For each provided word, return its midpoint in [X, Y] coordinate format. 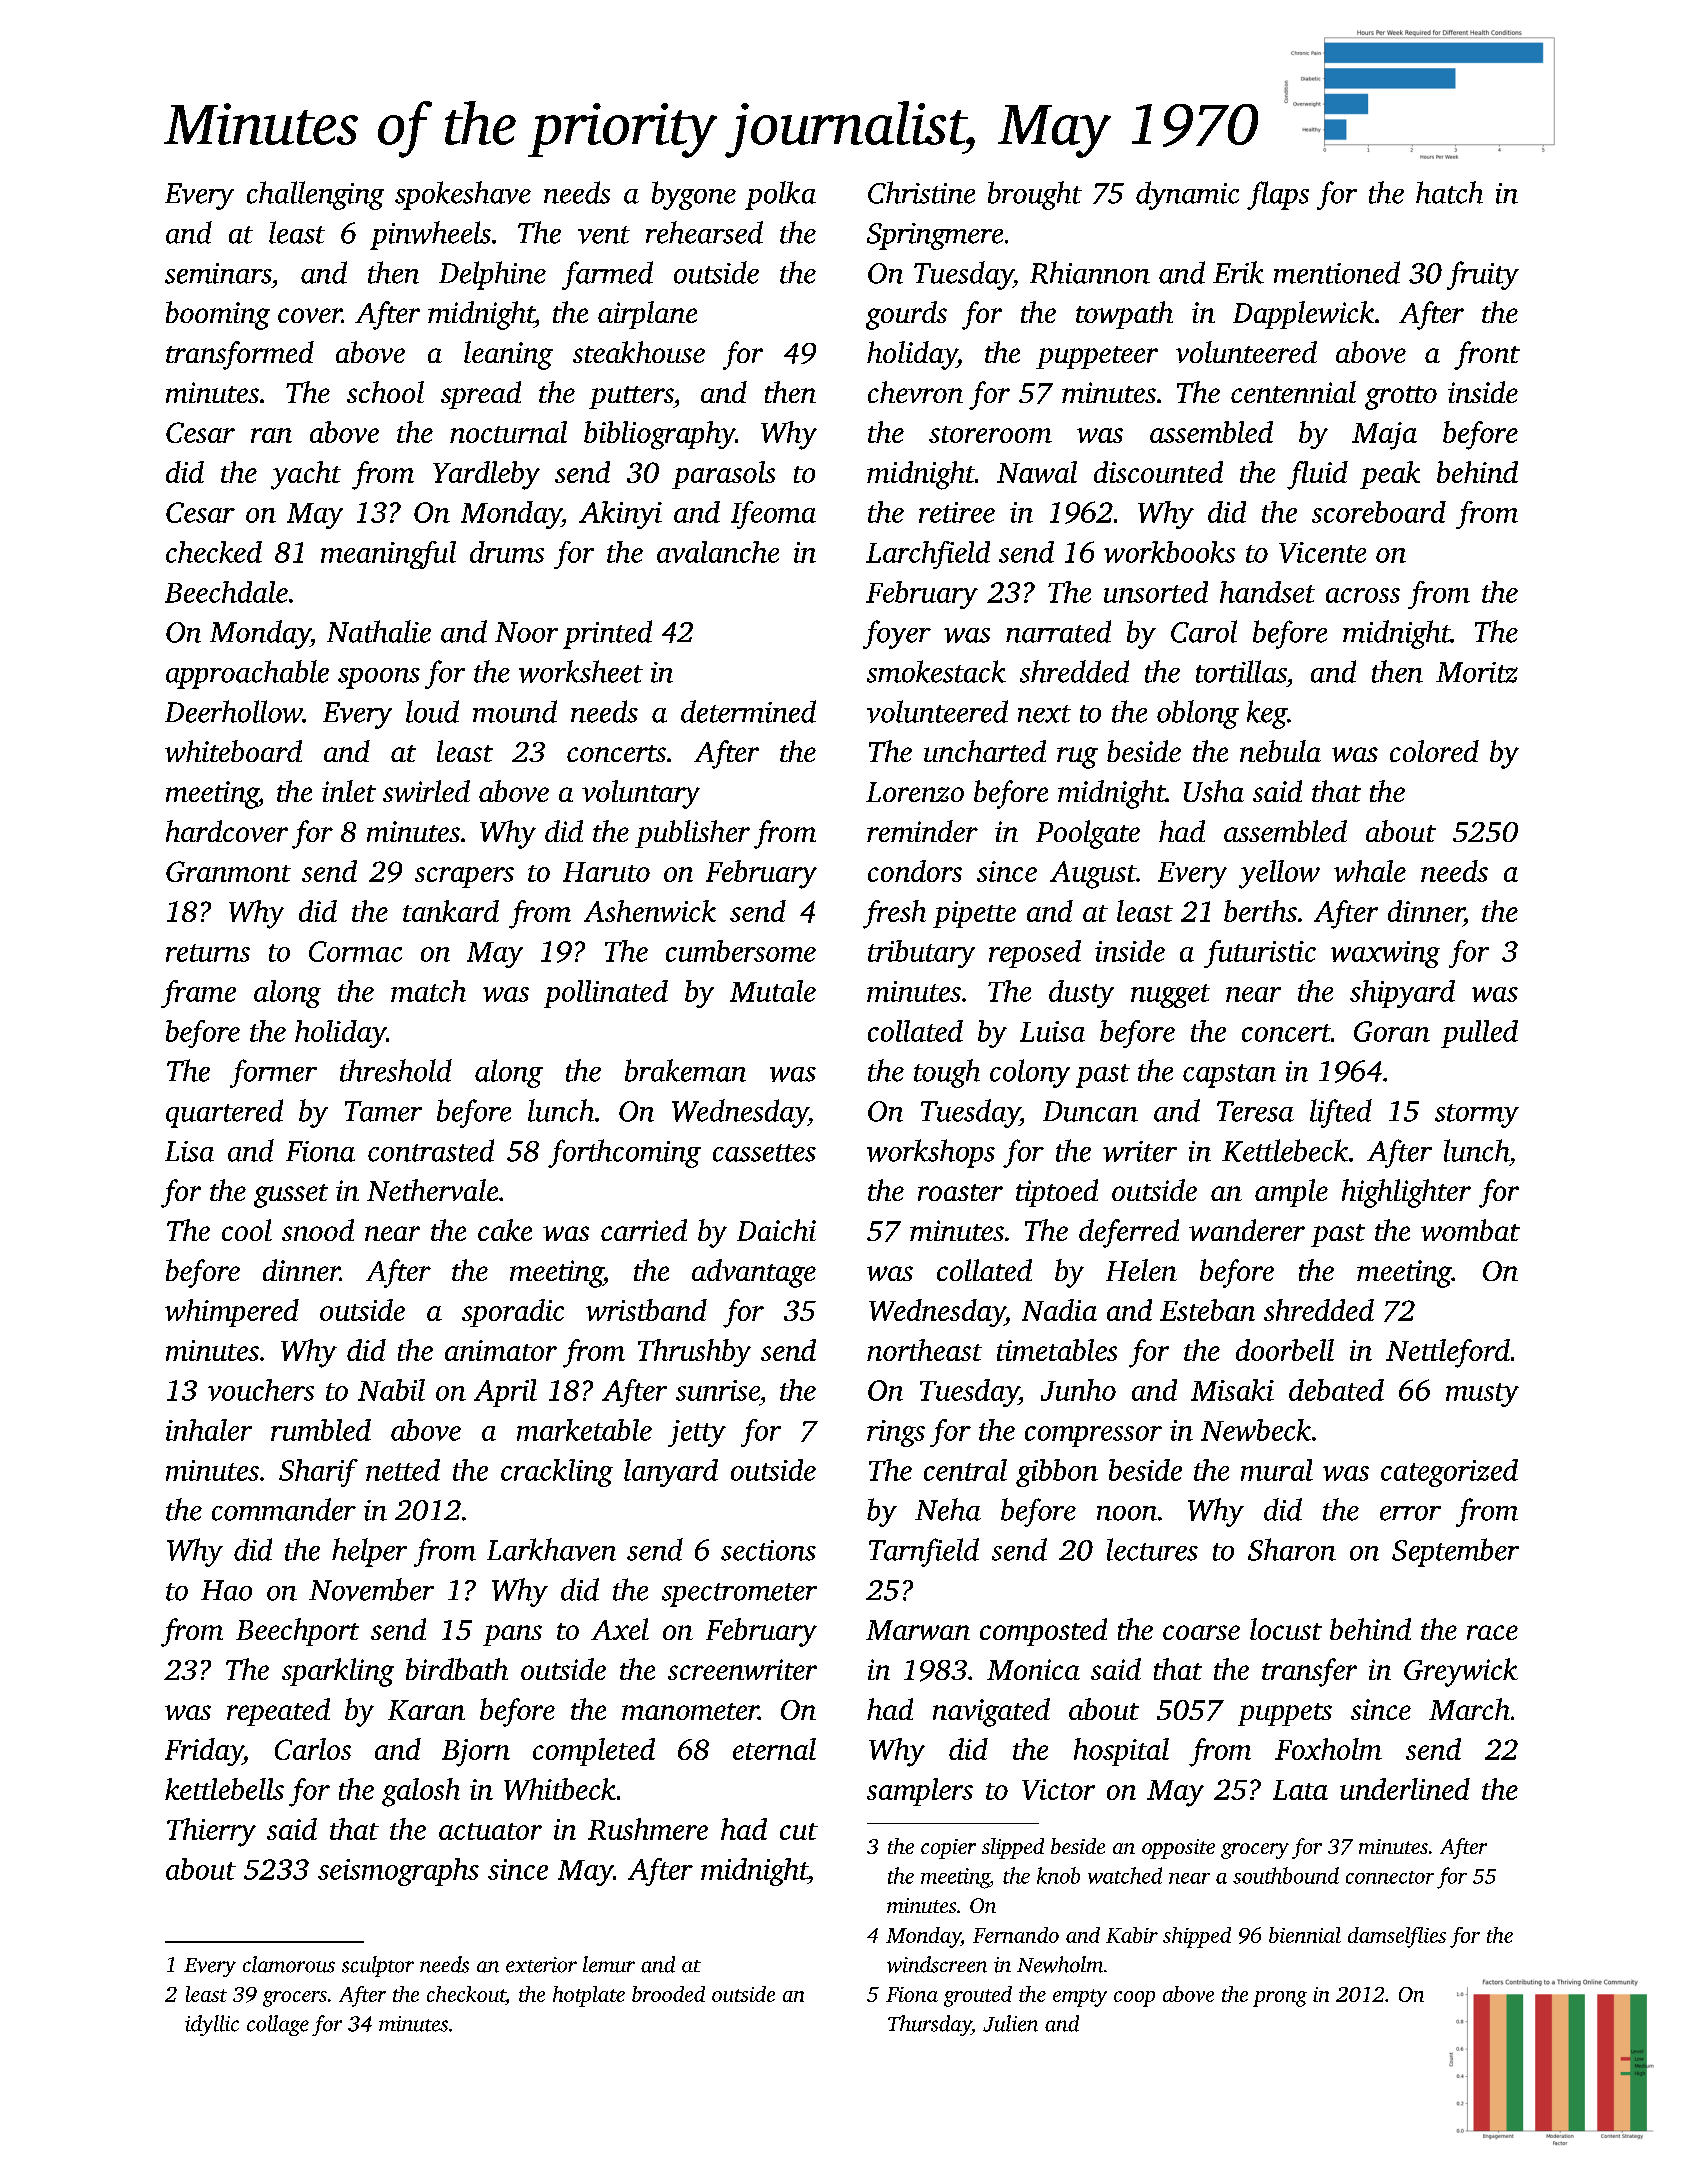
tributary [921, 954]
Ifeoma [773, 515]
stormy [1477, 1116]
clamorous [289, 1964]
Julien [1010, 2023]
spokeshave [463, 195]
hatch [1449, 192]
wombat [1470, 1230]
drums [507, 552]
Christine [921, 192]
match [428, 991]
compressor [1093, 1436]
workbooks [1169, 552]
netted [403, 1470]
